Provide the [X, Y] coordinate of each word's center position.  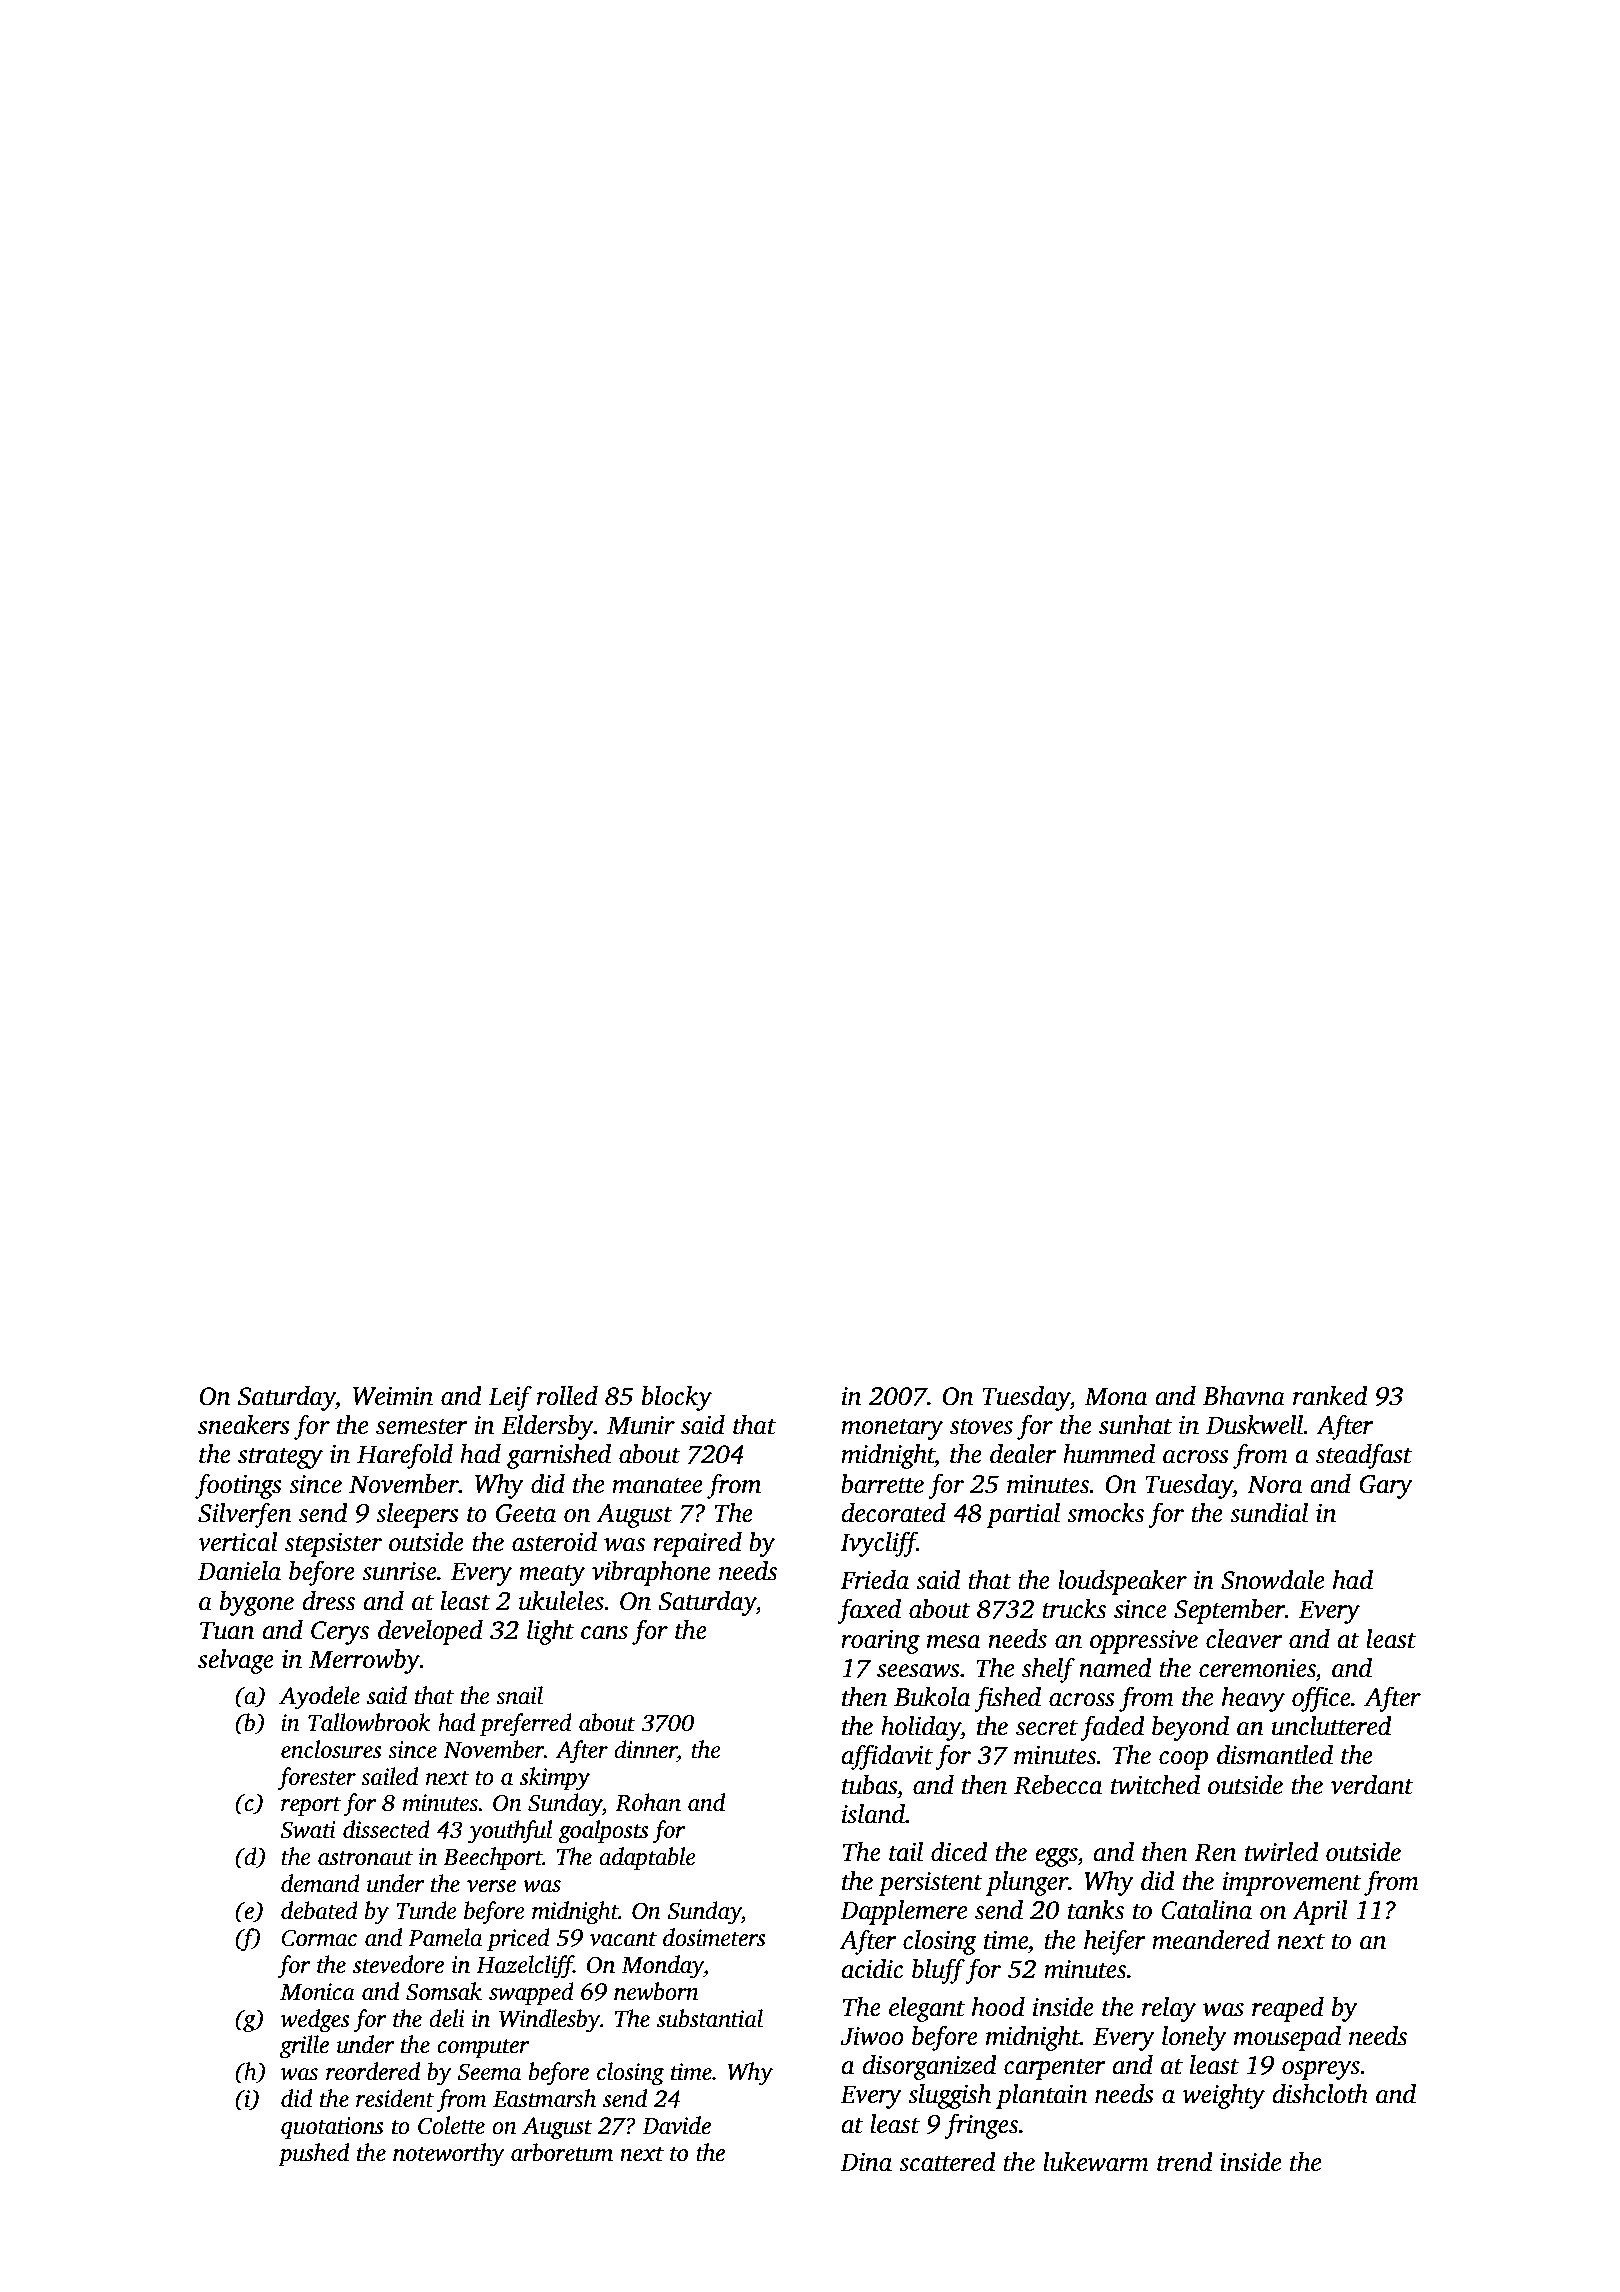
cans [604, 1633]
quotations [332, 2128]
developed [430, 1632]
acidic [872, 1969]
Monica [317, 1992]
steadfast [1364, 1456]
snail [519, 1695]
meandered [1211, 1940]
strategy [280, 1458]
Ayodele [319, 1698]
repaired [697, 1544]
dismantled [1275, 1755]
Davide [676, 2125]
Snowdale [1272, 1580]
